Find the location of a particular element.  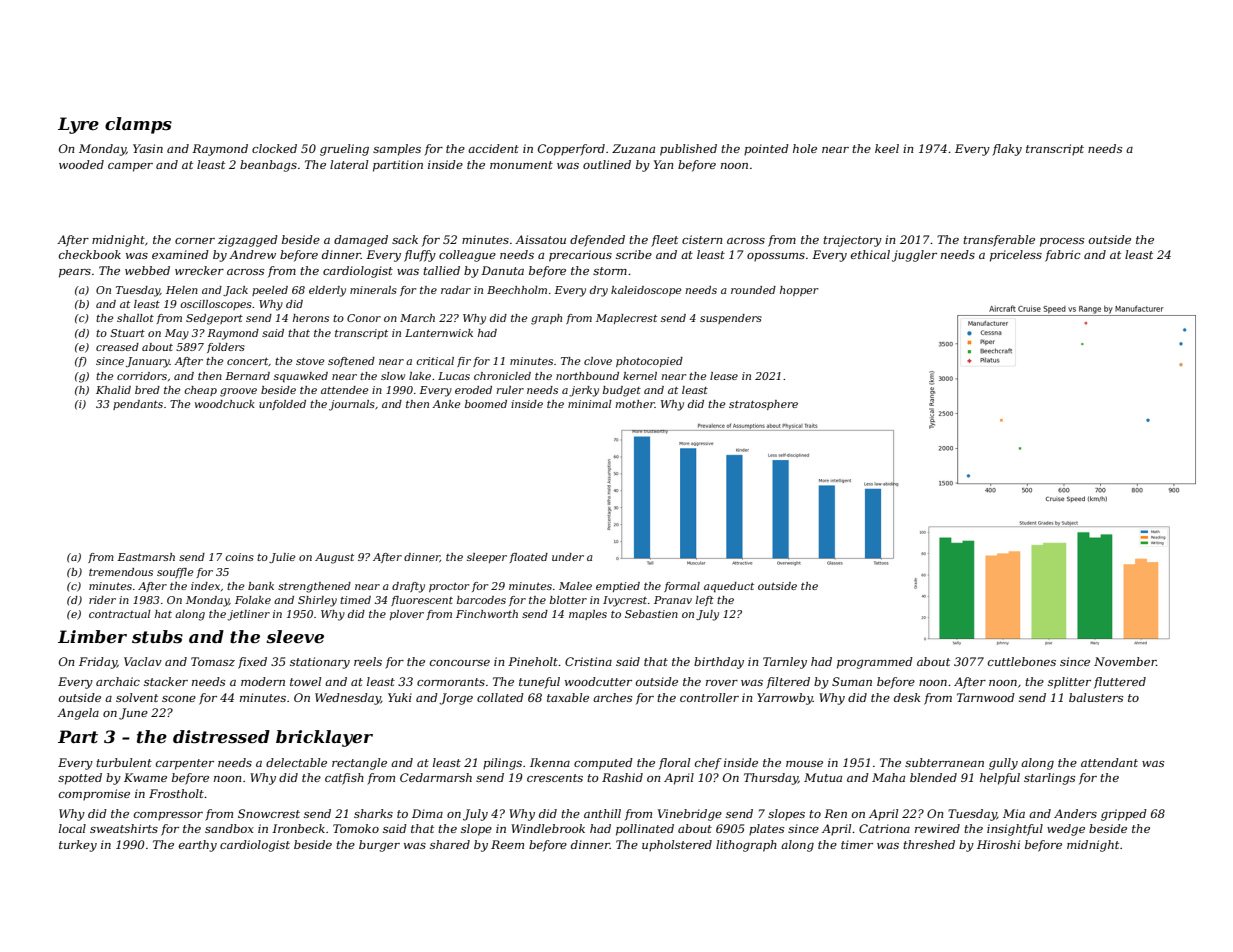

keel is located at coordinates (887, 148).
